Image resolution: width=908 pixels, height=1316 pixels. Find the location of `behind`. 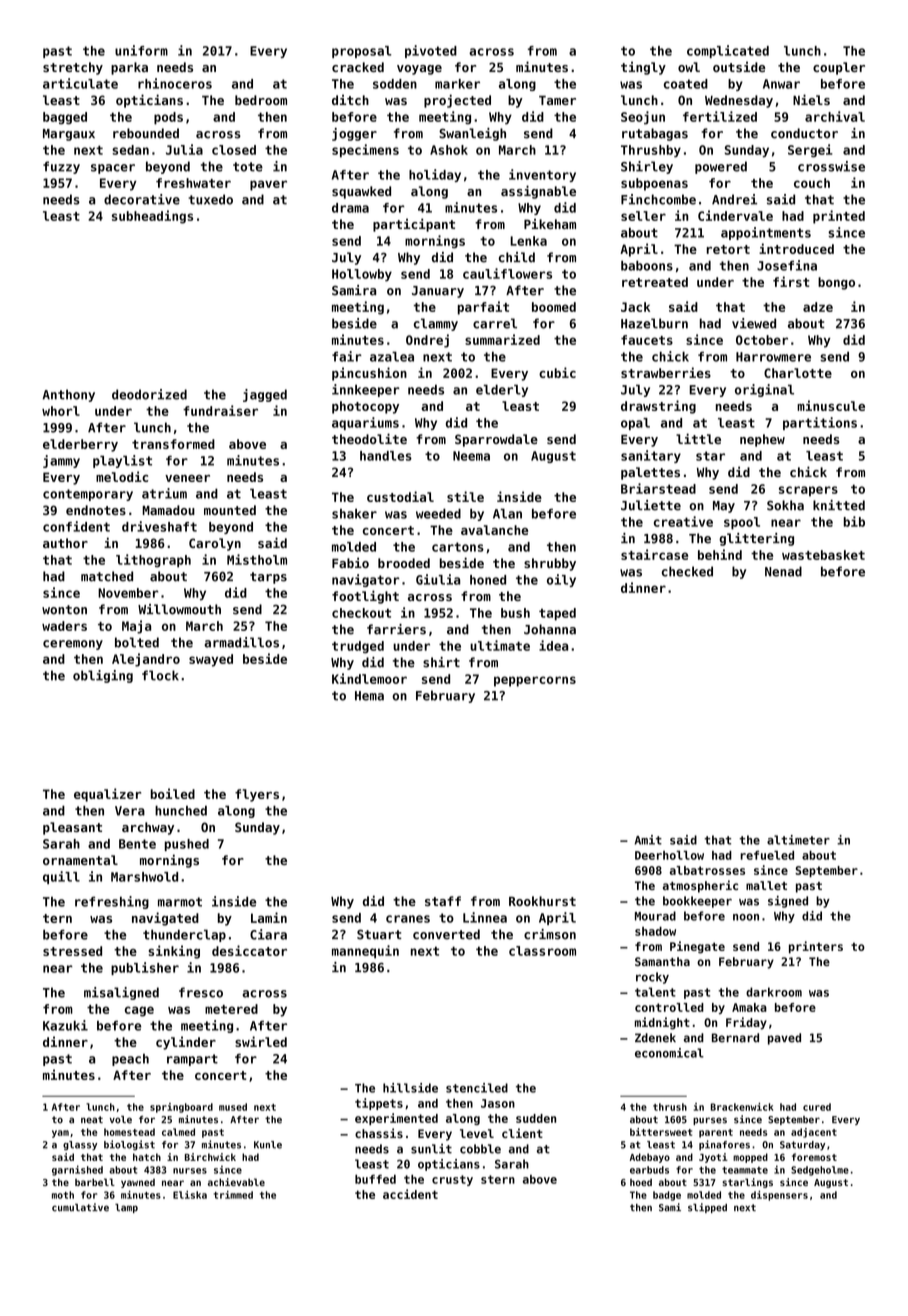

behind is located at coordinates (720, 554).
